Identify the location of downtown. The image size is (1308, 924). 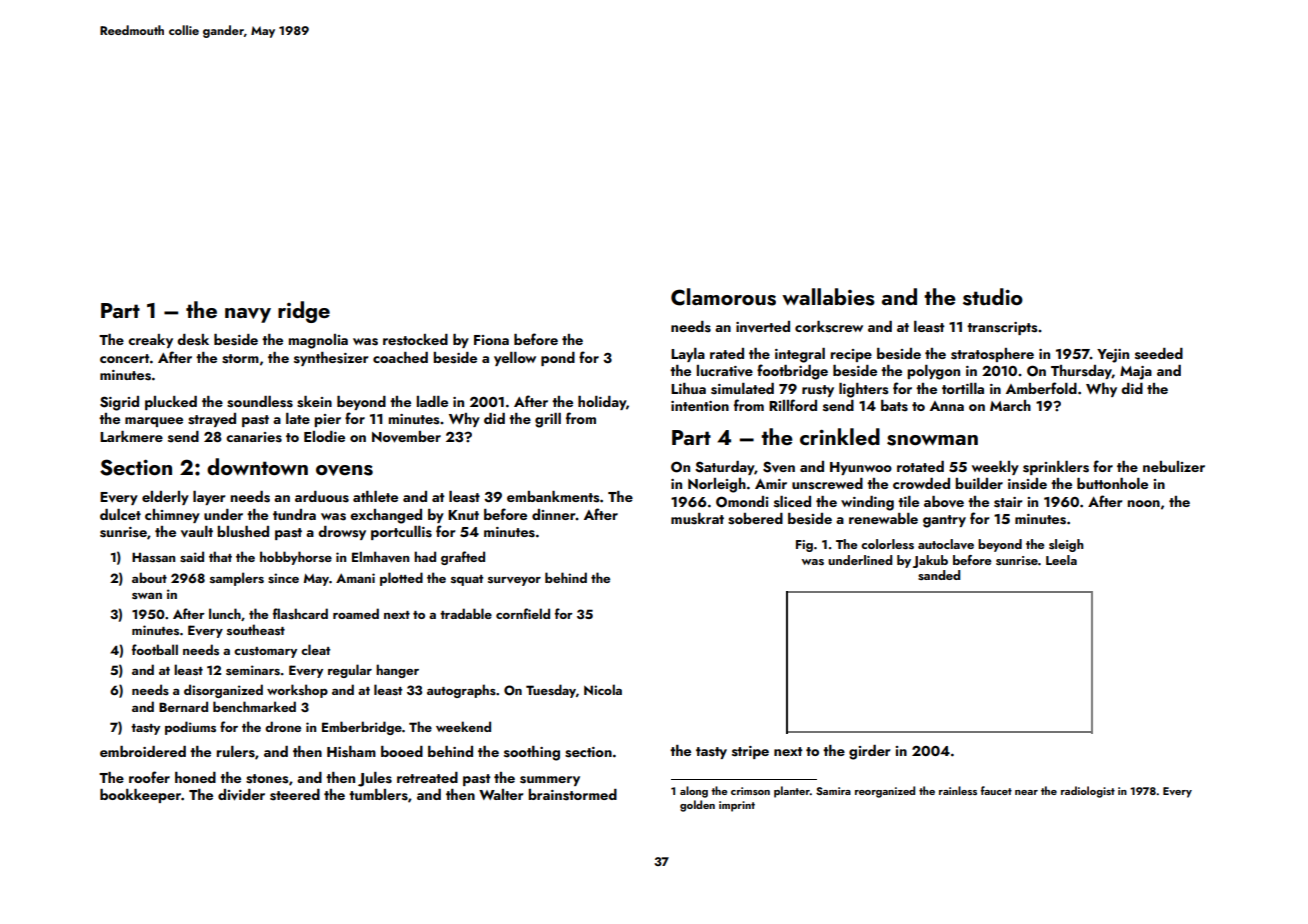
(257, 466).
